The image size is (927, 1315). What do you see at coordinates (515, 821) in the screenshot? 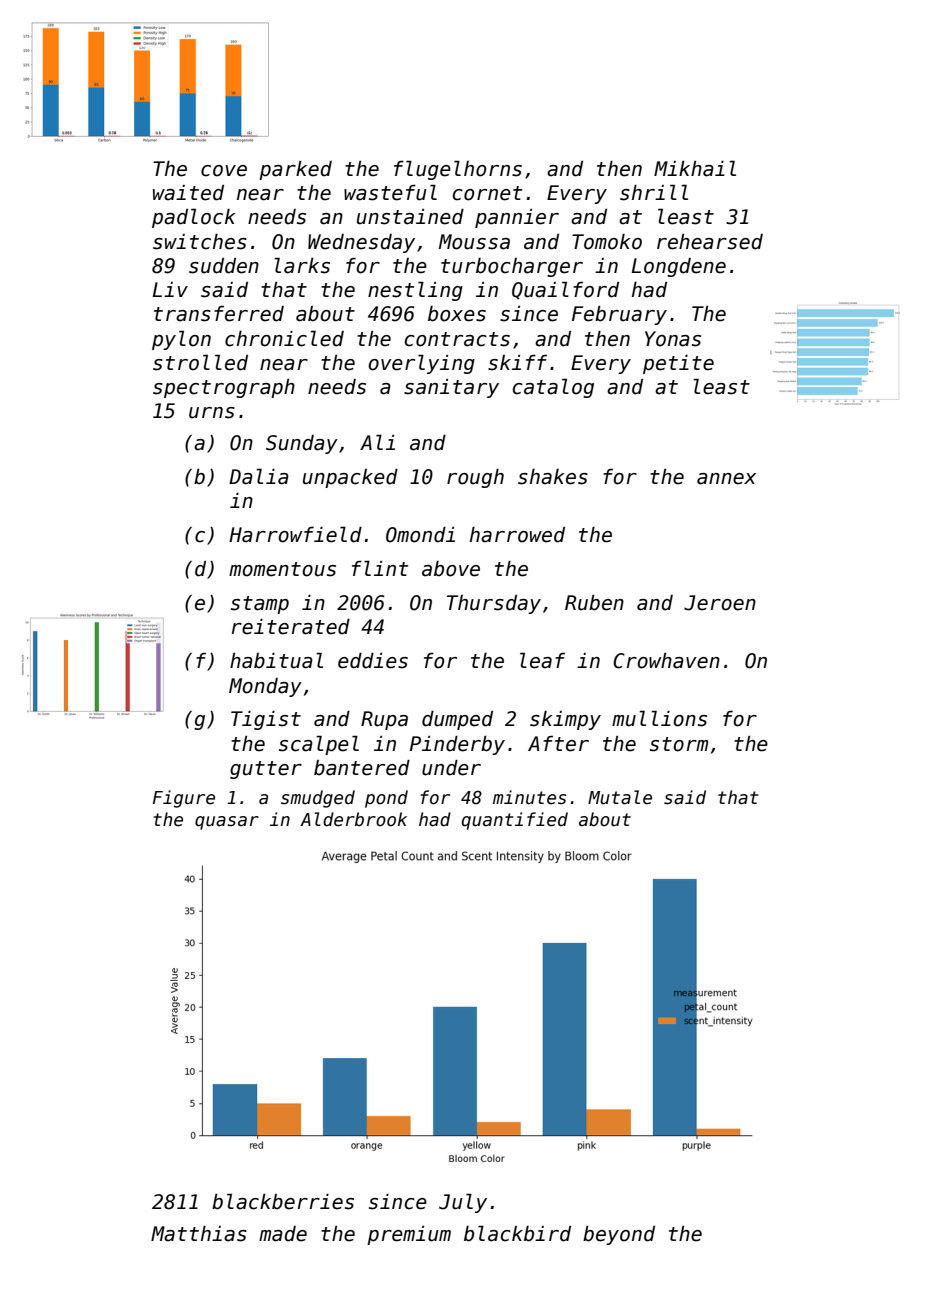
I see `quantified` at bounding box center [515, 821].
